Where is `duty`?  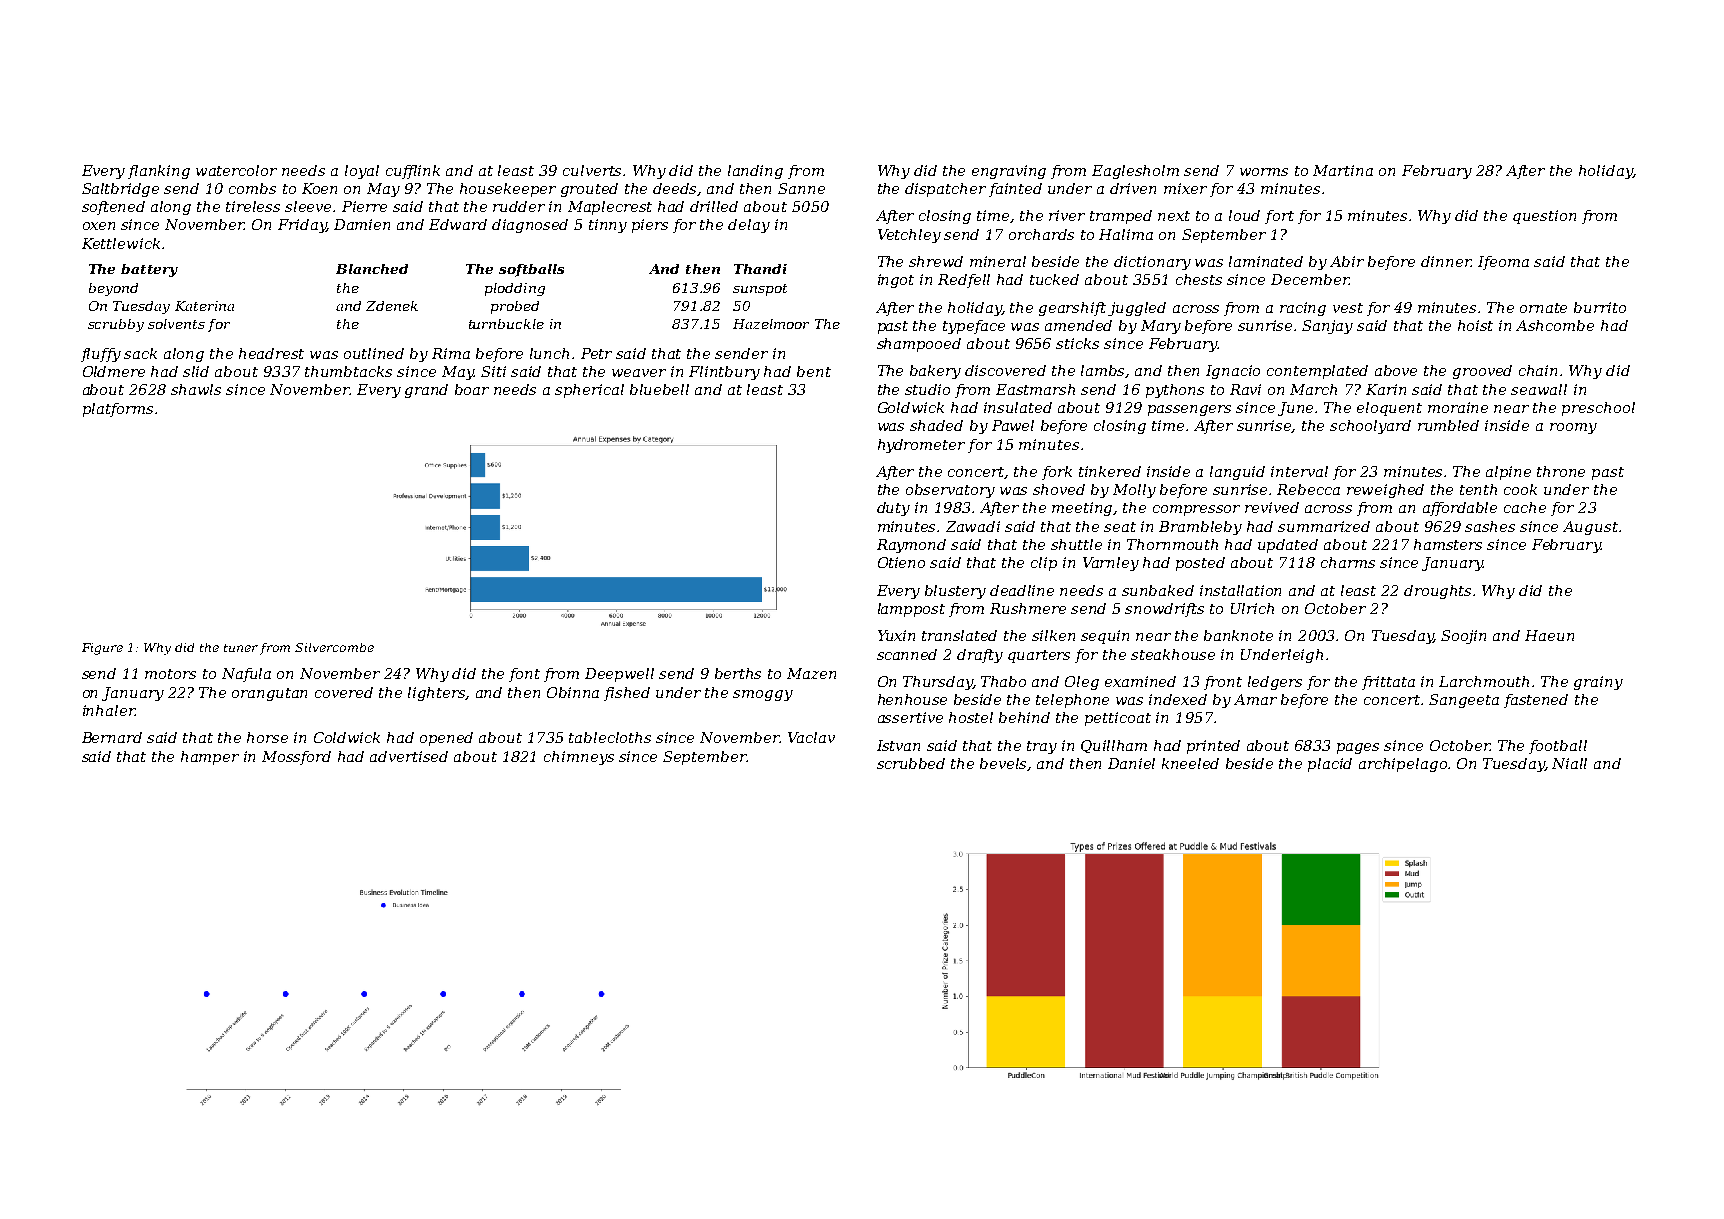
duty is located at coordinates (893, 509).
